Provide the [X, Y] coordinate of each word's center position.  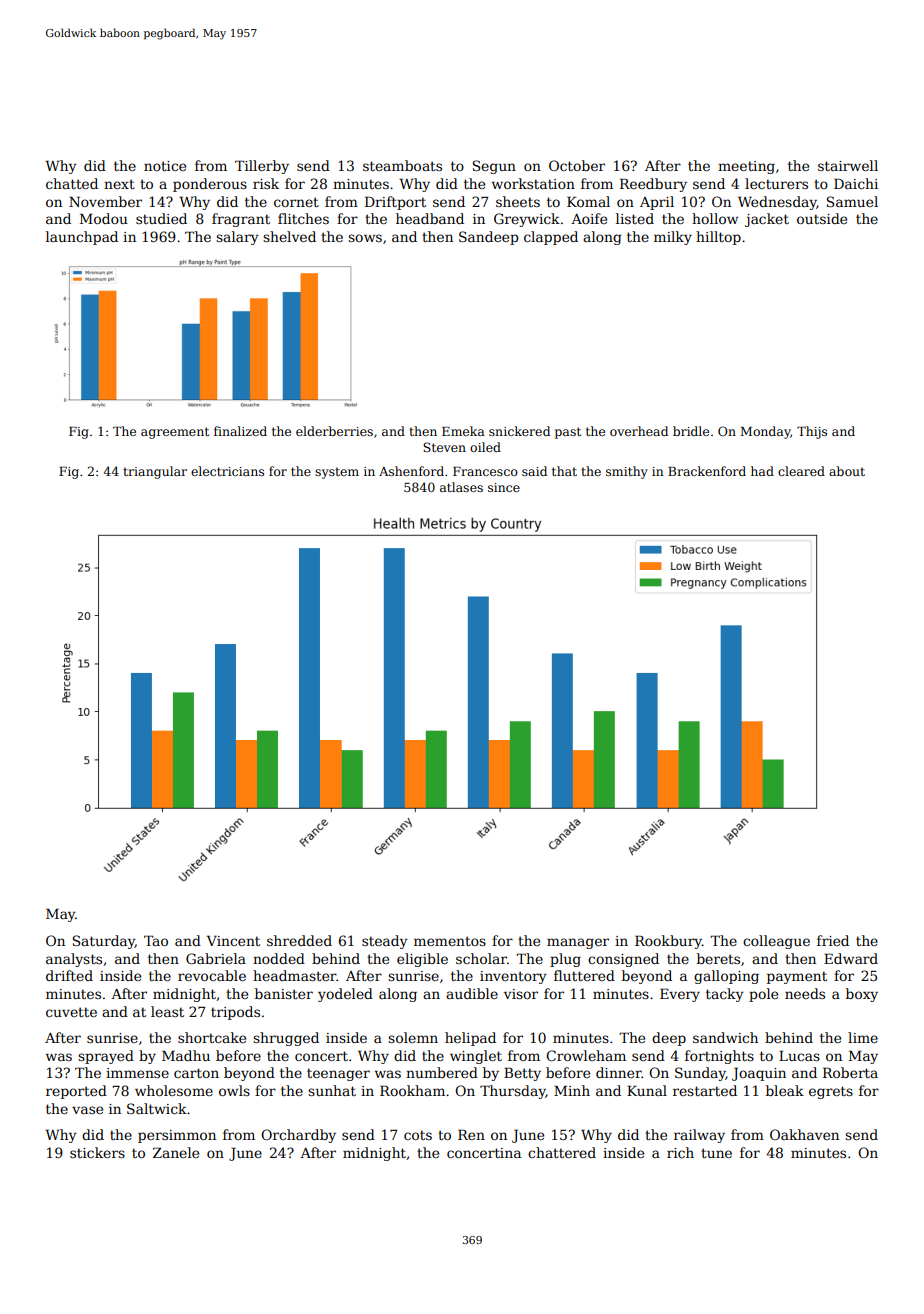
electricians [227, 471]
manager [578, 943]
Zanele [176, 1152]
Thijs [812, 432]
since [504, 487]
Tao [156, 940]
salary [237, 238]
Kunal [647, 1090]
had [762, 471]
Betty [522, 1074]
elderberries [334, 431]
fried [833, 940]
